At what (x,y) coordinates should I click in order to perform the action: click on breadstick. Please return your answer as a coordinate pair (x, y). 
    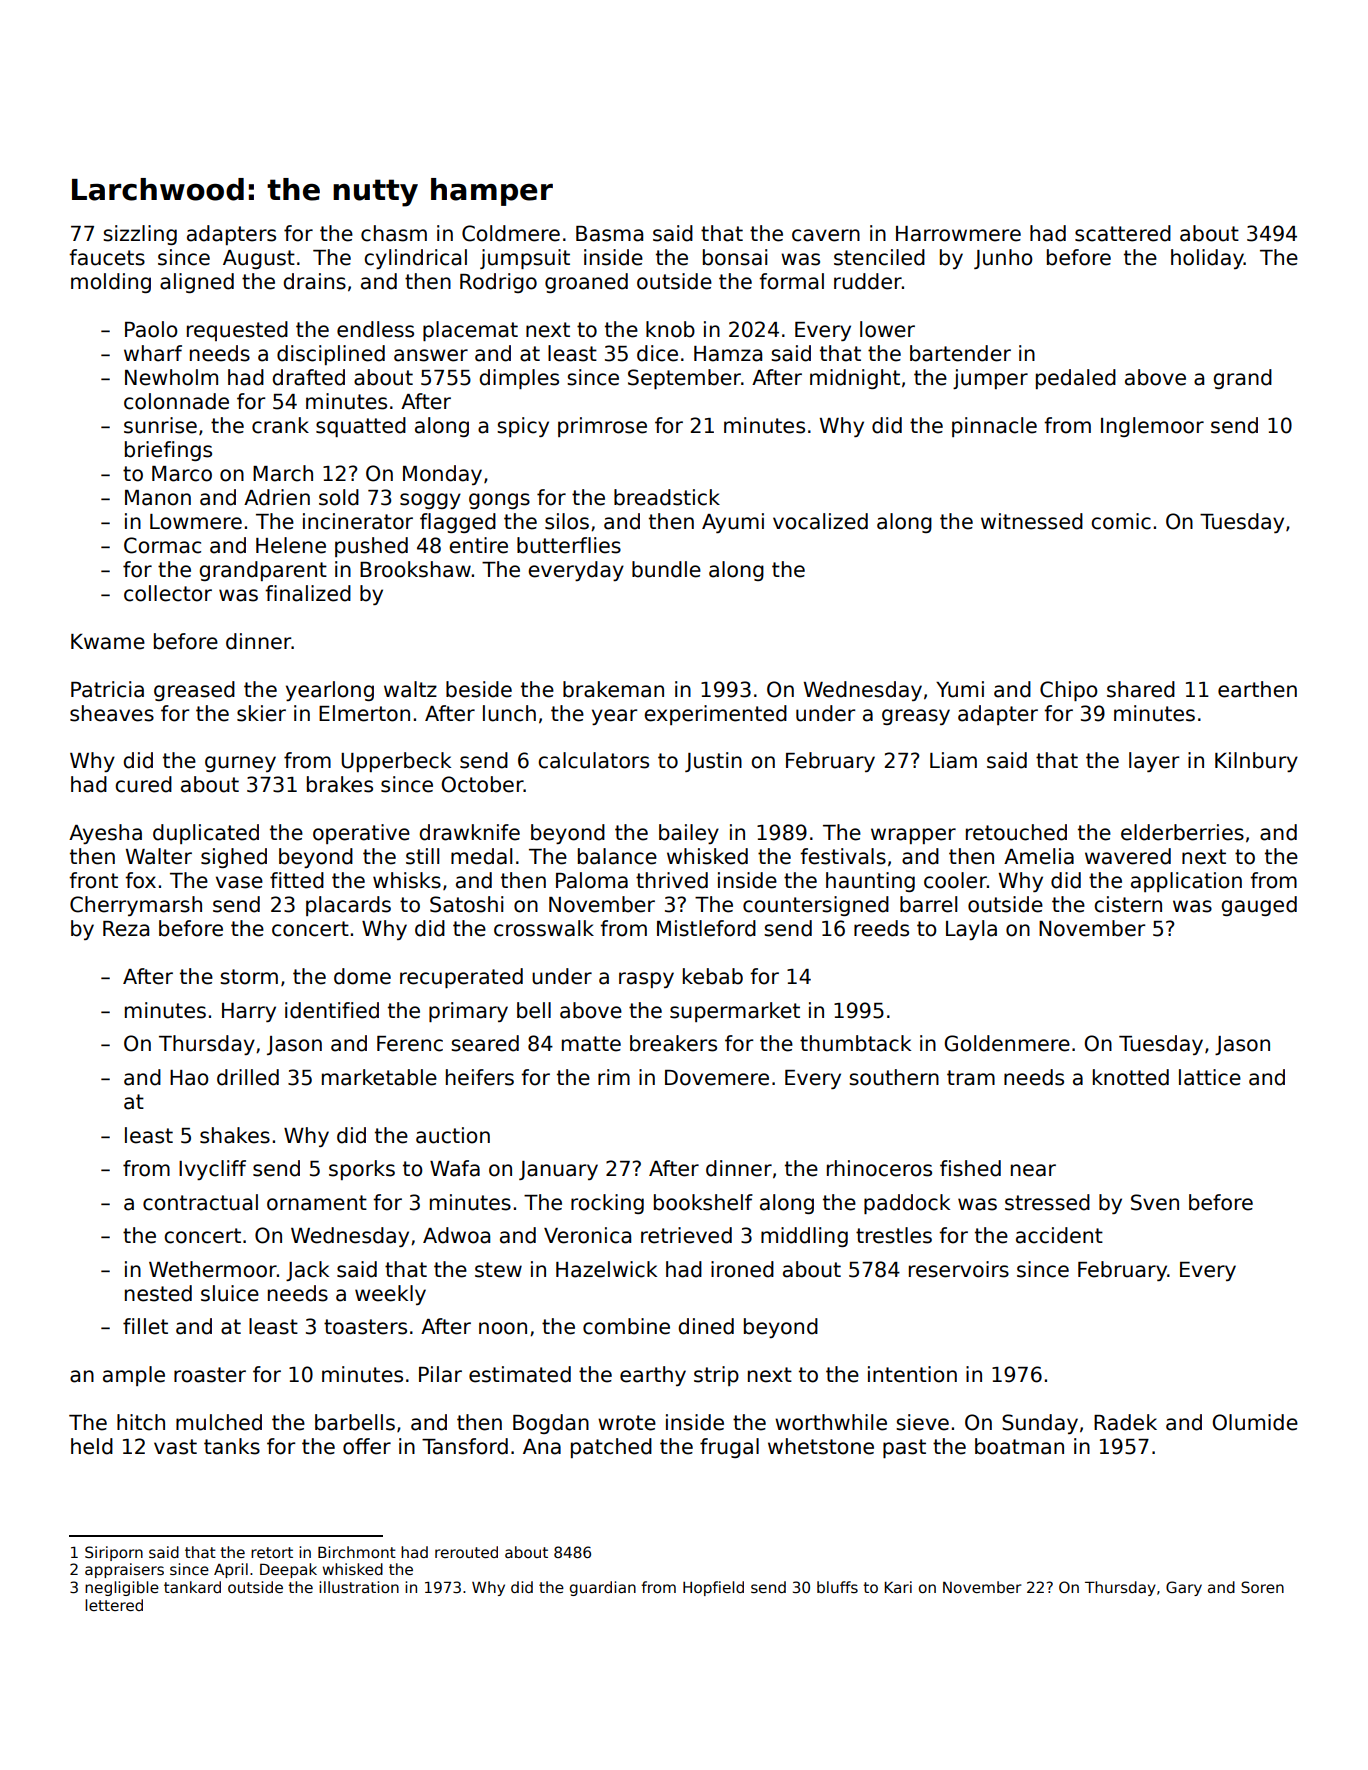
    Looking at the image, I should click on (667, 497).
